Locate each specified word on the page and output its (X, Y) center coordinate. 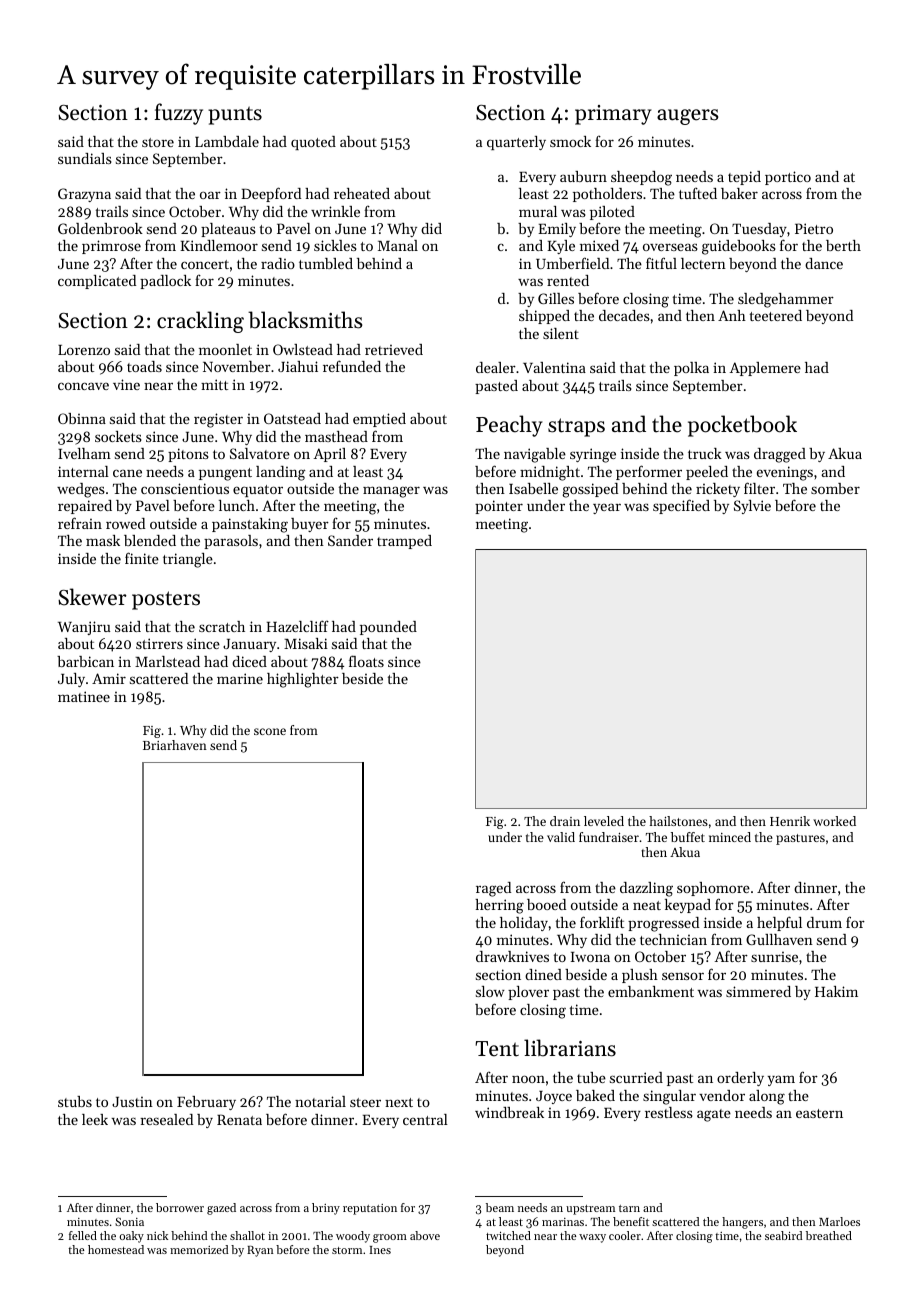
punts (235, 115)
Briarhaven (175, 745)
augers (687, 117)
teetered (776, 315)
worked (834, 821)
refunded (352, 366)
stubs (75, 1101)
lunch (237, 505)
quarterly (516, 143)
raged (493, 889)
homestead (116, 1249)
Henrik (790, 821)
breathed (829, 1235)
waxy (592, 1238)
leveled (604, 821)
